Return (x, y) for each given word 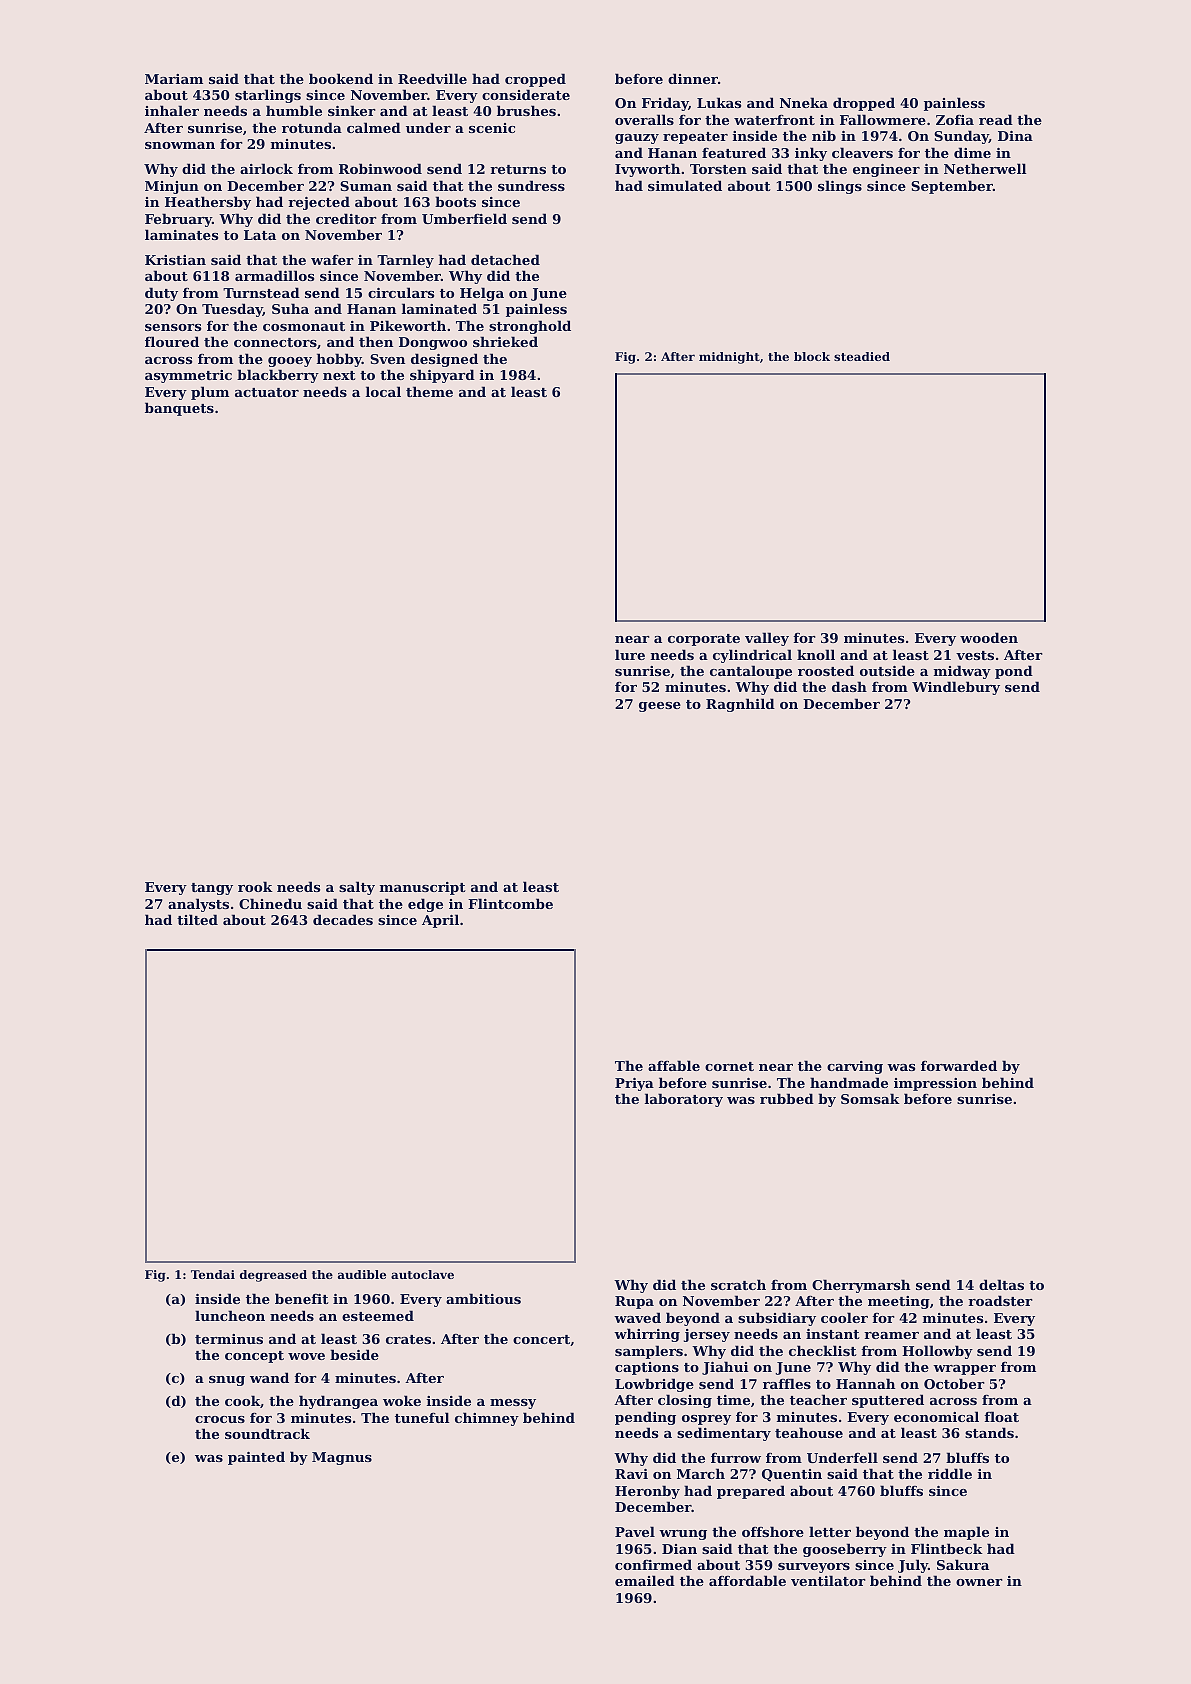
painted (256, 1458)
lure (630, 654)
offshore (773, 1531)
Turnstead (261, 292)
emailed (645, 1580)
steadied (862, 356)
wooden (989, 637)
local (383, 391)
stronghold (530, 327)
